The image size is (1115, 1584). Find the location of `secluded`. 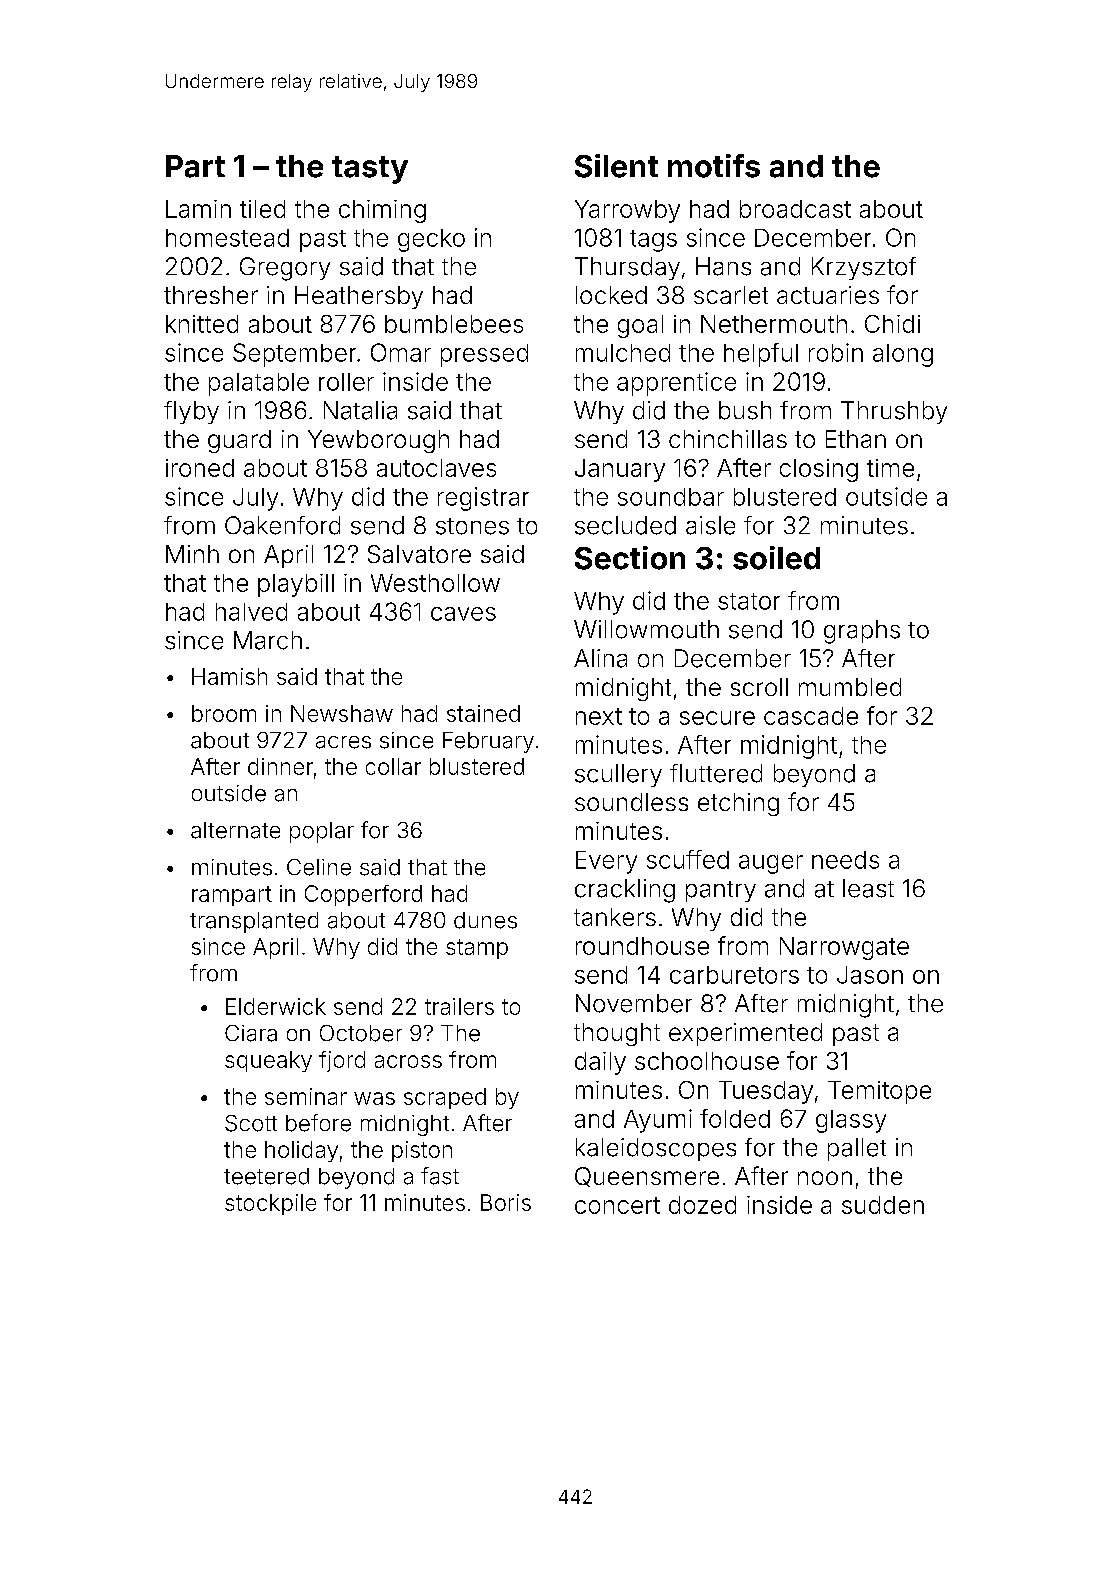

secluded is located at coordinates (625, 525).
